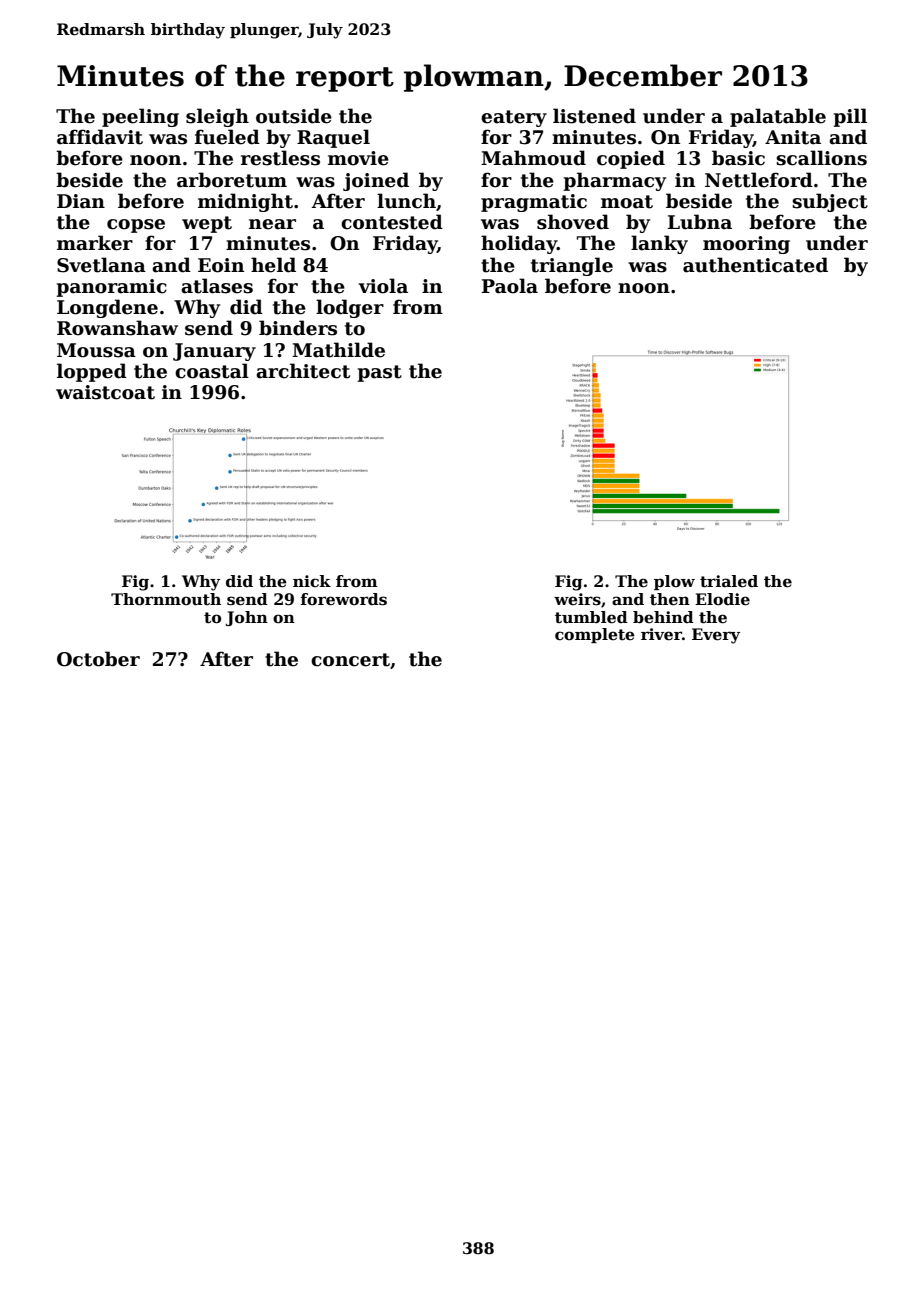  Describe the element at coordinates (350, 660) in the document. I see `concert` at that location.
